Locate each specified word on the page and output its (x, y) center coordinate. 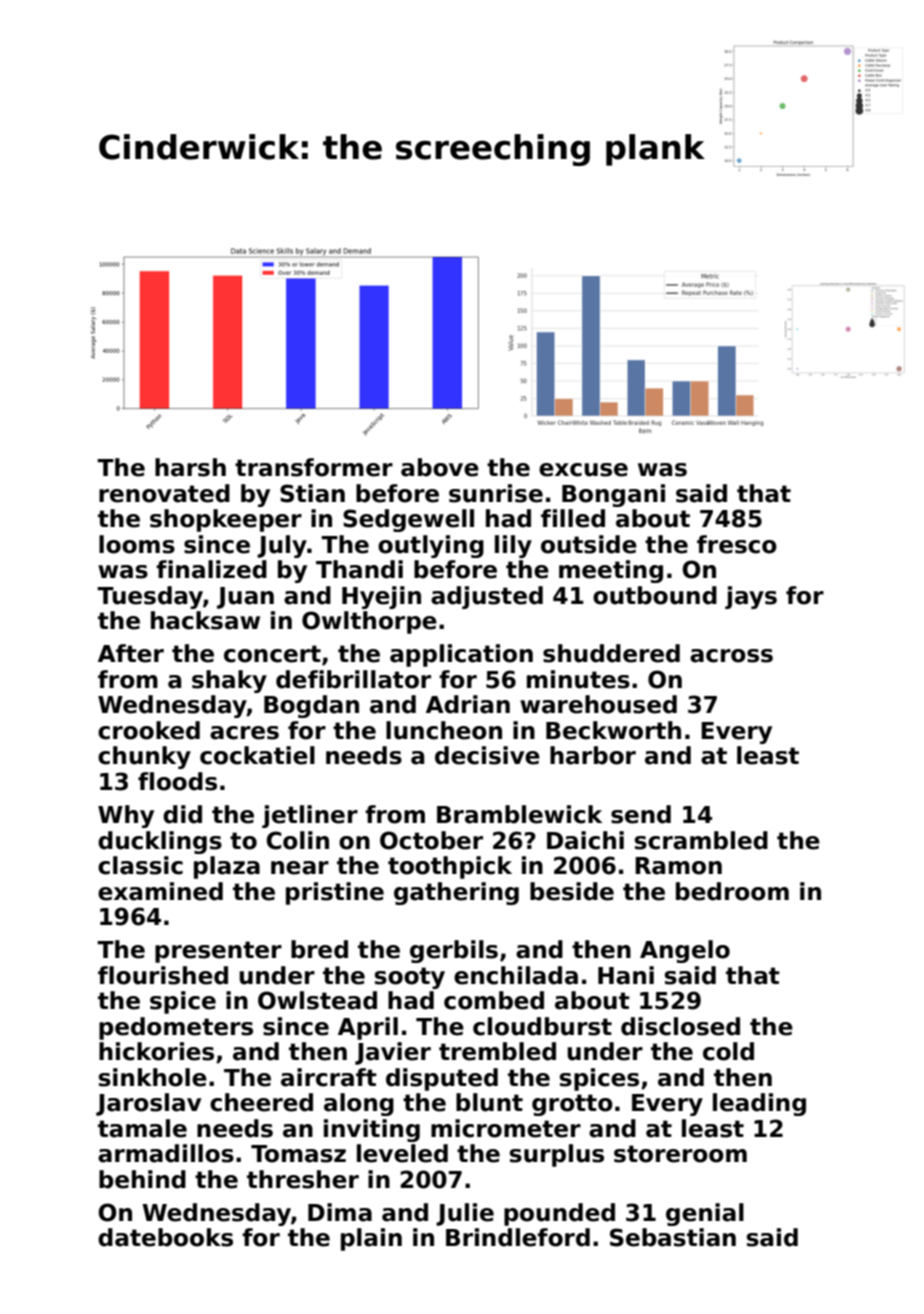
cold (728, 1051)
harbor (593, 755)
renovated (164, 493)
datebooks (165, 1237)
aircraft (329, 1077)
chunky (144, 757)
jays (751, 597)
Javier (393, 1053)
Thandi (359, 569)
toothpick (450, 867)
